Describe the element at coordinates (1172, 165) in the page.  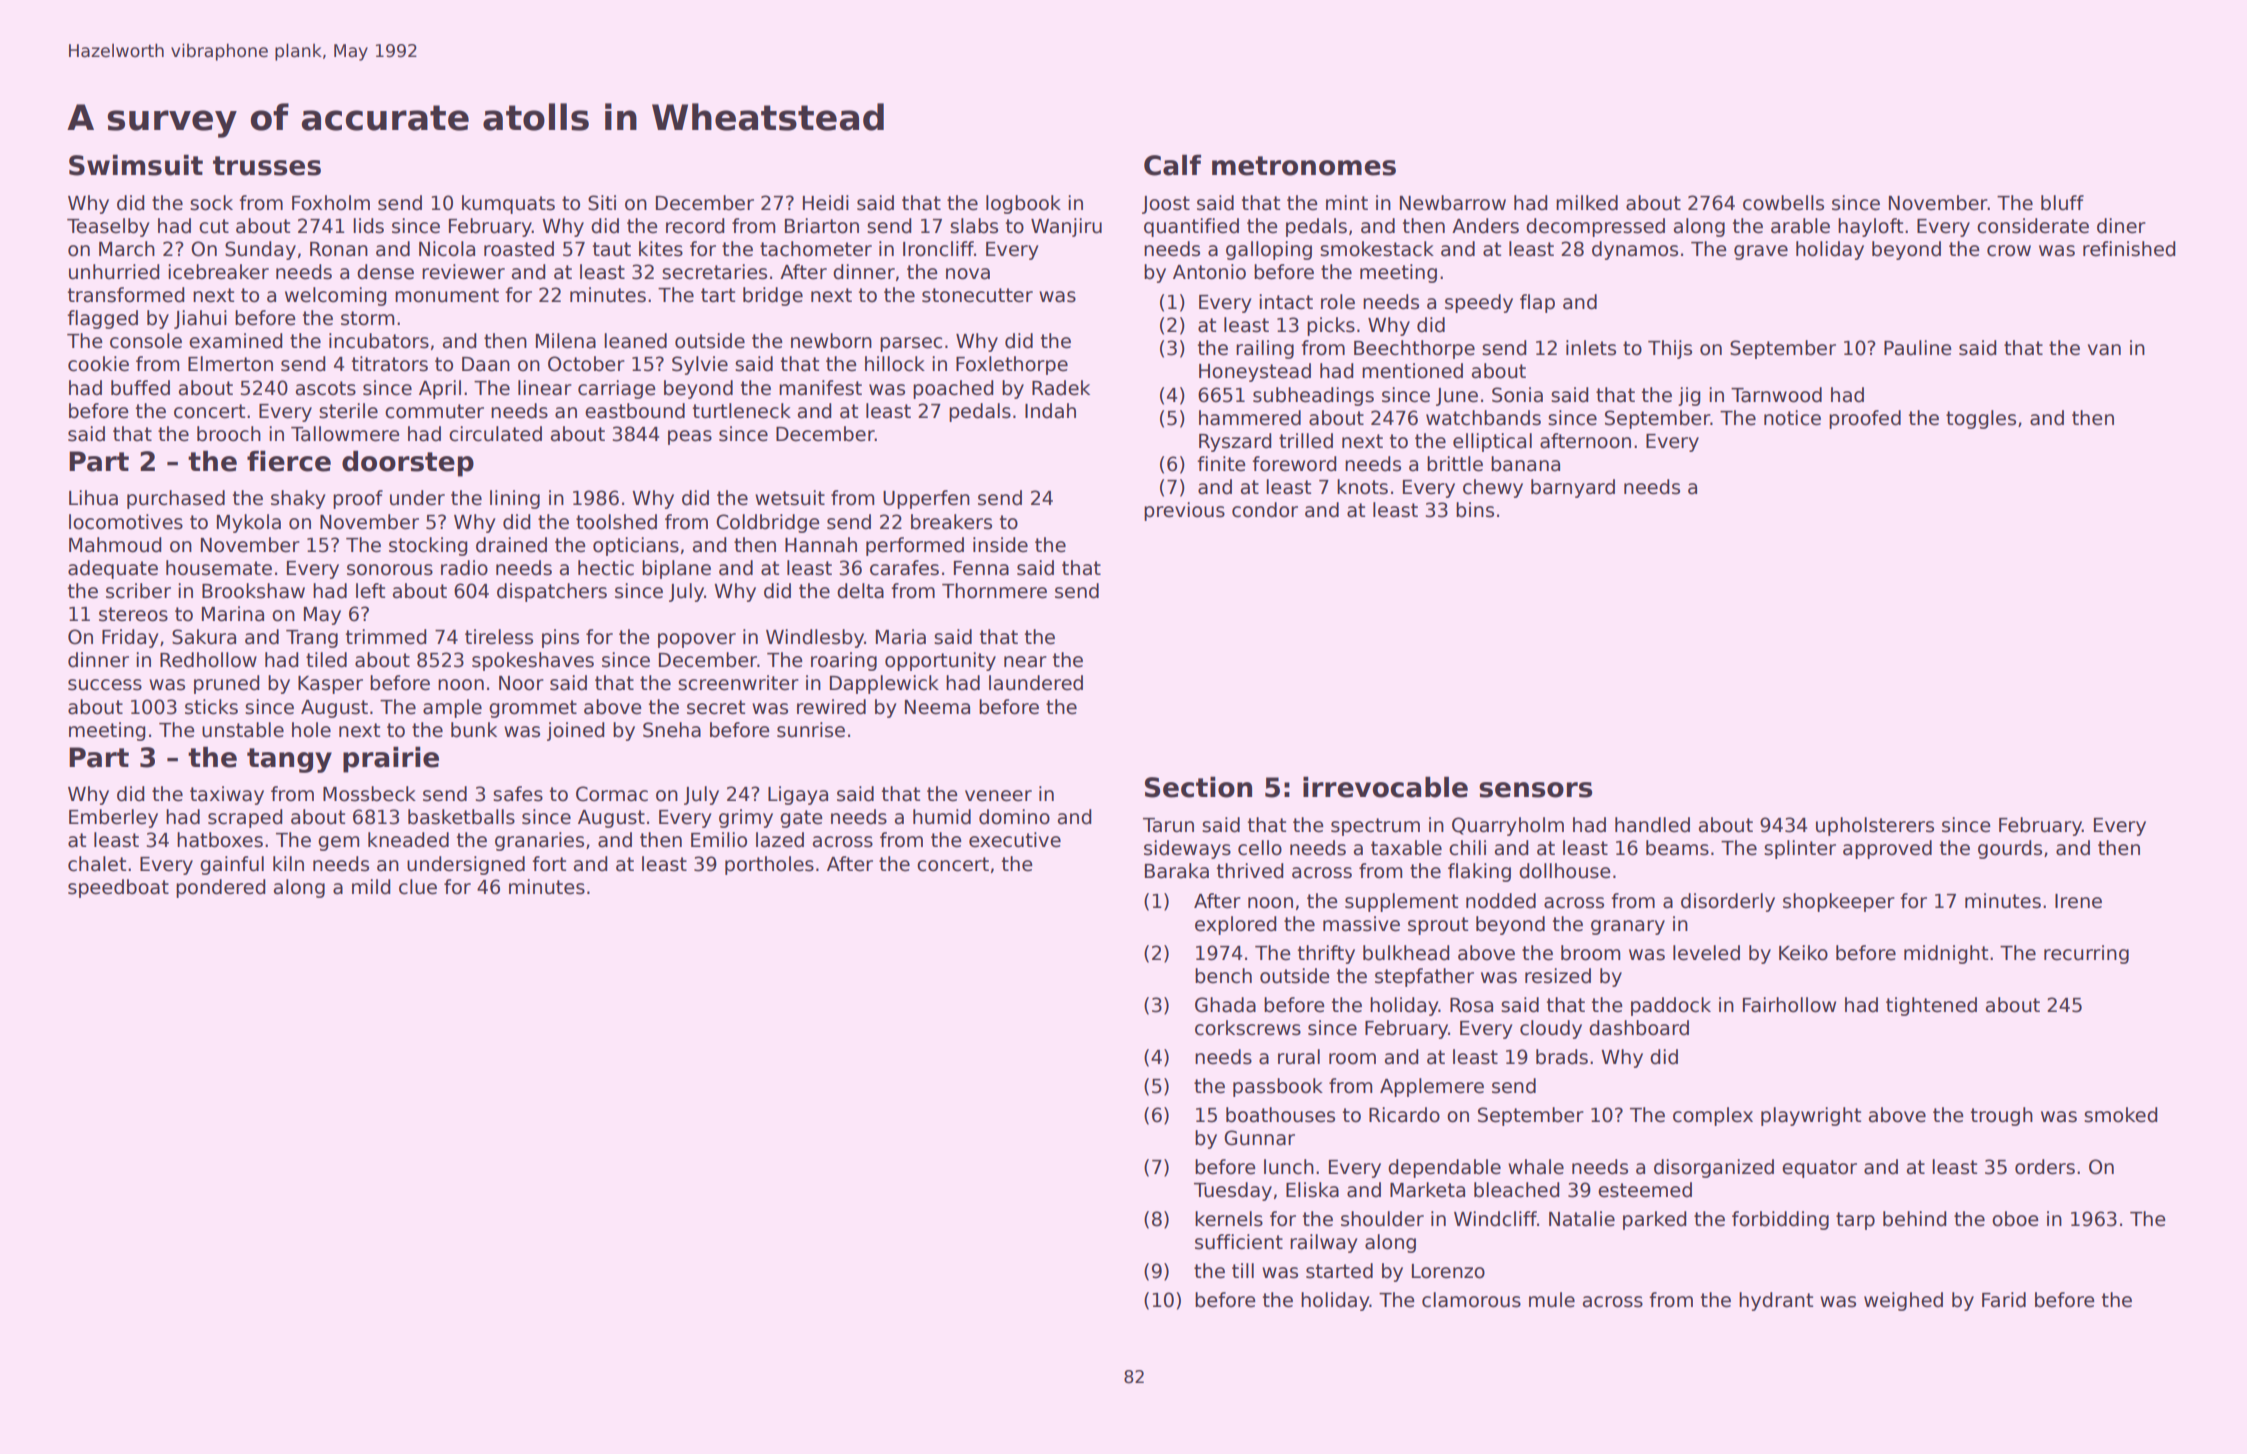
I see `Calf` at that location.
